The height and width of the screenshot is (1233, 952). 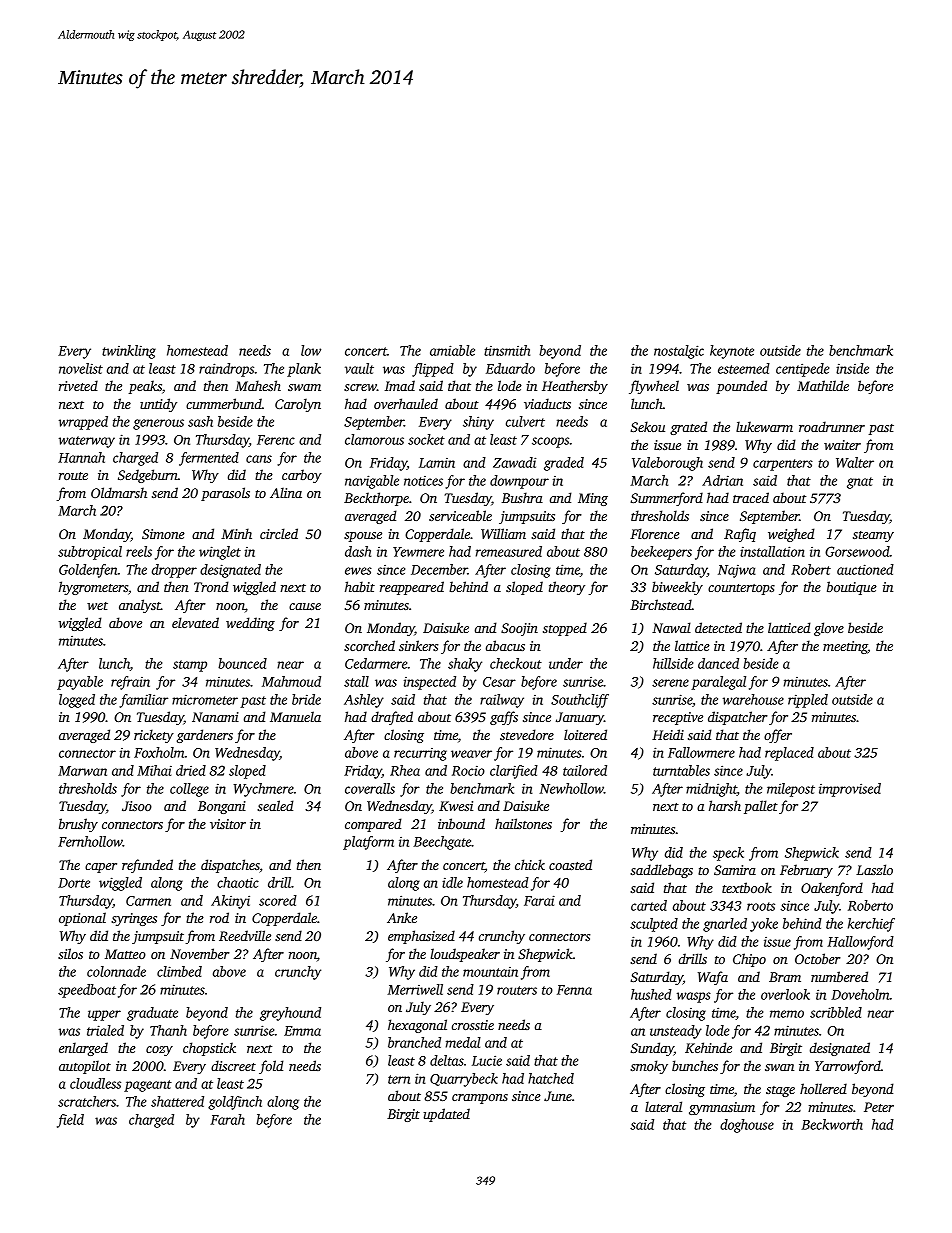 I want to click on Farah, so click(x=227, y=1119).
